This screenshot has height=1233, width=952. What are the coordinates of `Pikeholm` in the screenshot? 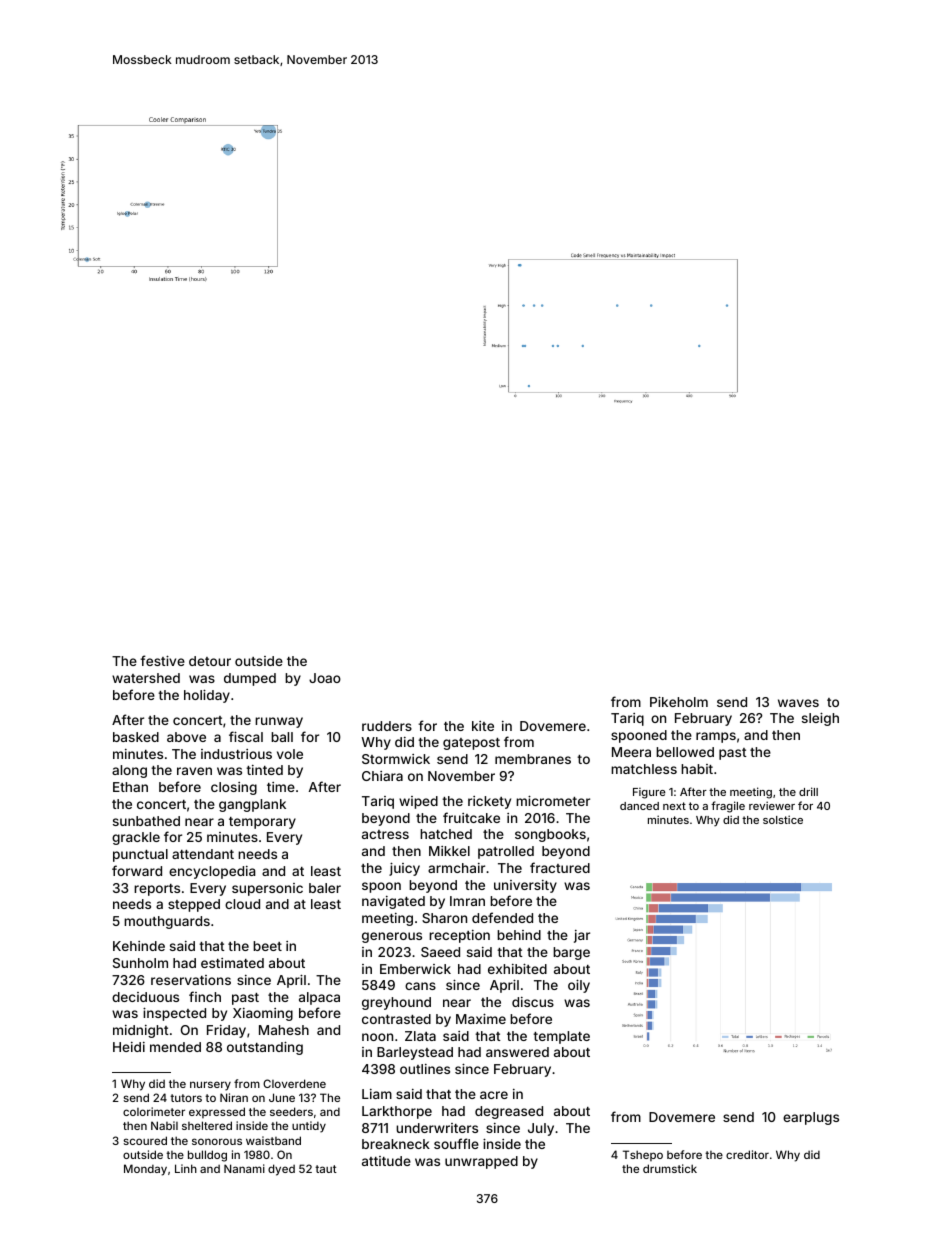 It's located at (679, 701).
